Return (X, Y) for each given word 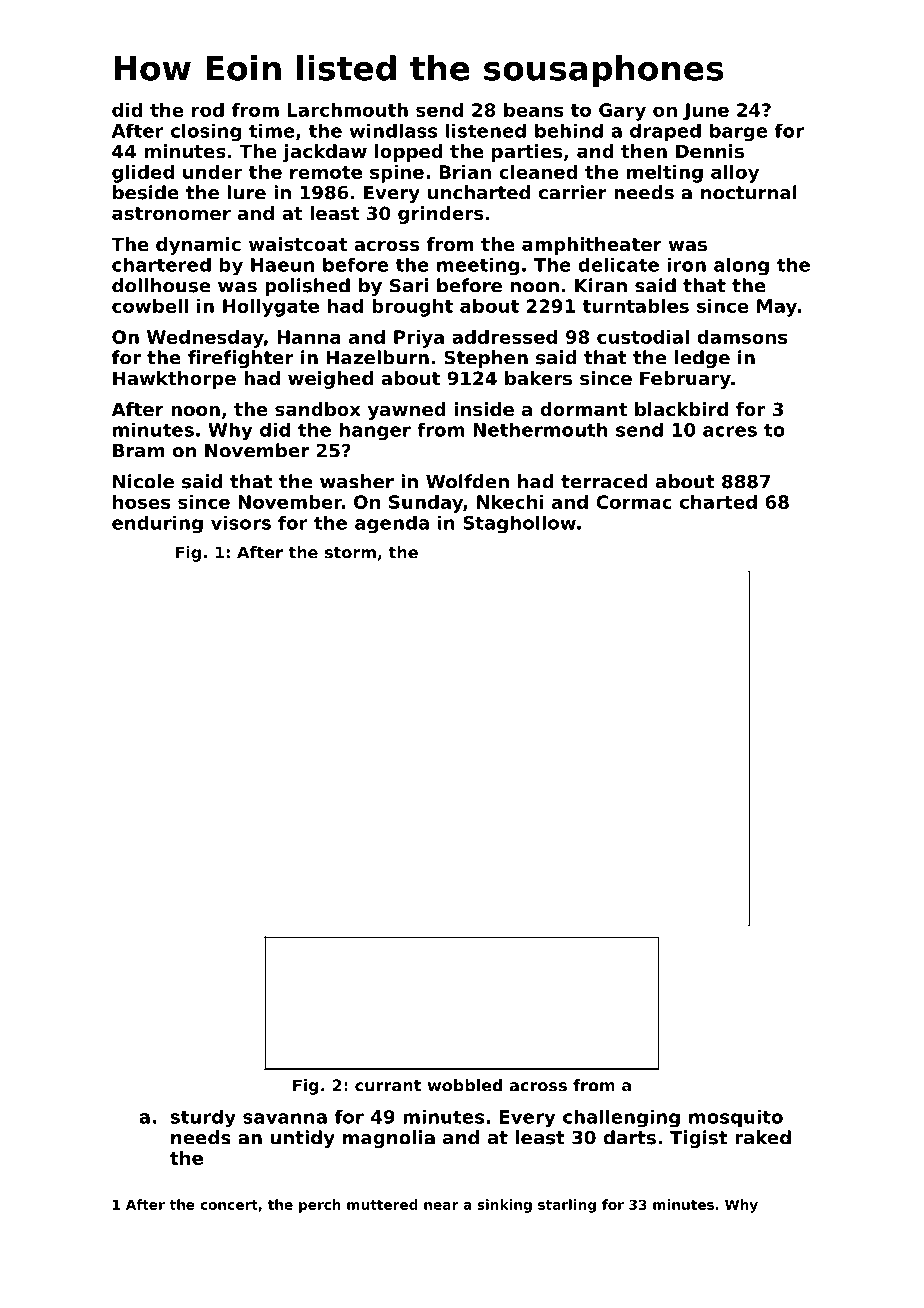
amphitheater (592, 246)
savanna (285, 1118)
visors (241, 522)
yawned (407, 411)
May (777, 308)
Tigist (698, 1139)
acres (730, 431)
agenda (392, 524)
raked (763, 1137)
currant (388, 1086)
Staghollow (519, 524)
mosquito (736, 1119)
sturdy (203, 1119)
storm (350, 553)
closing (206, 132)
